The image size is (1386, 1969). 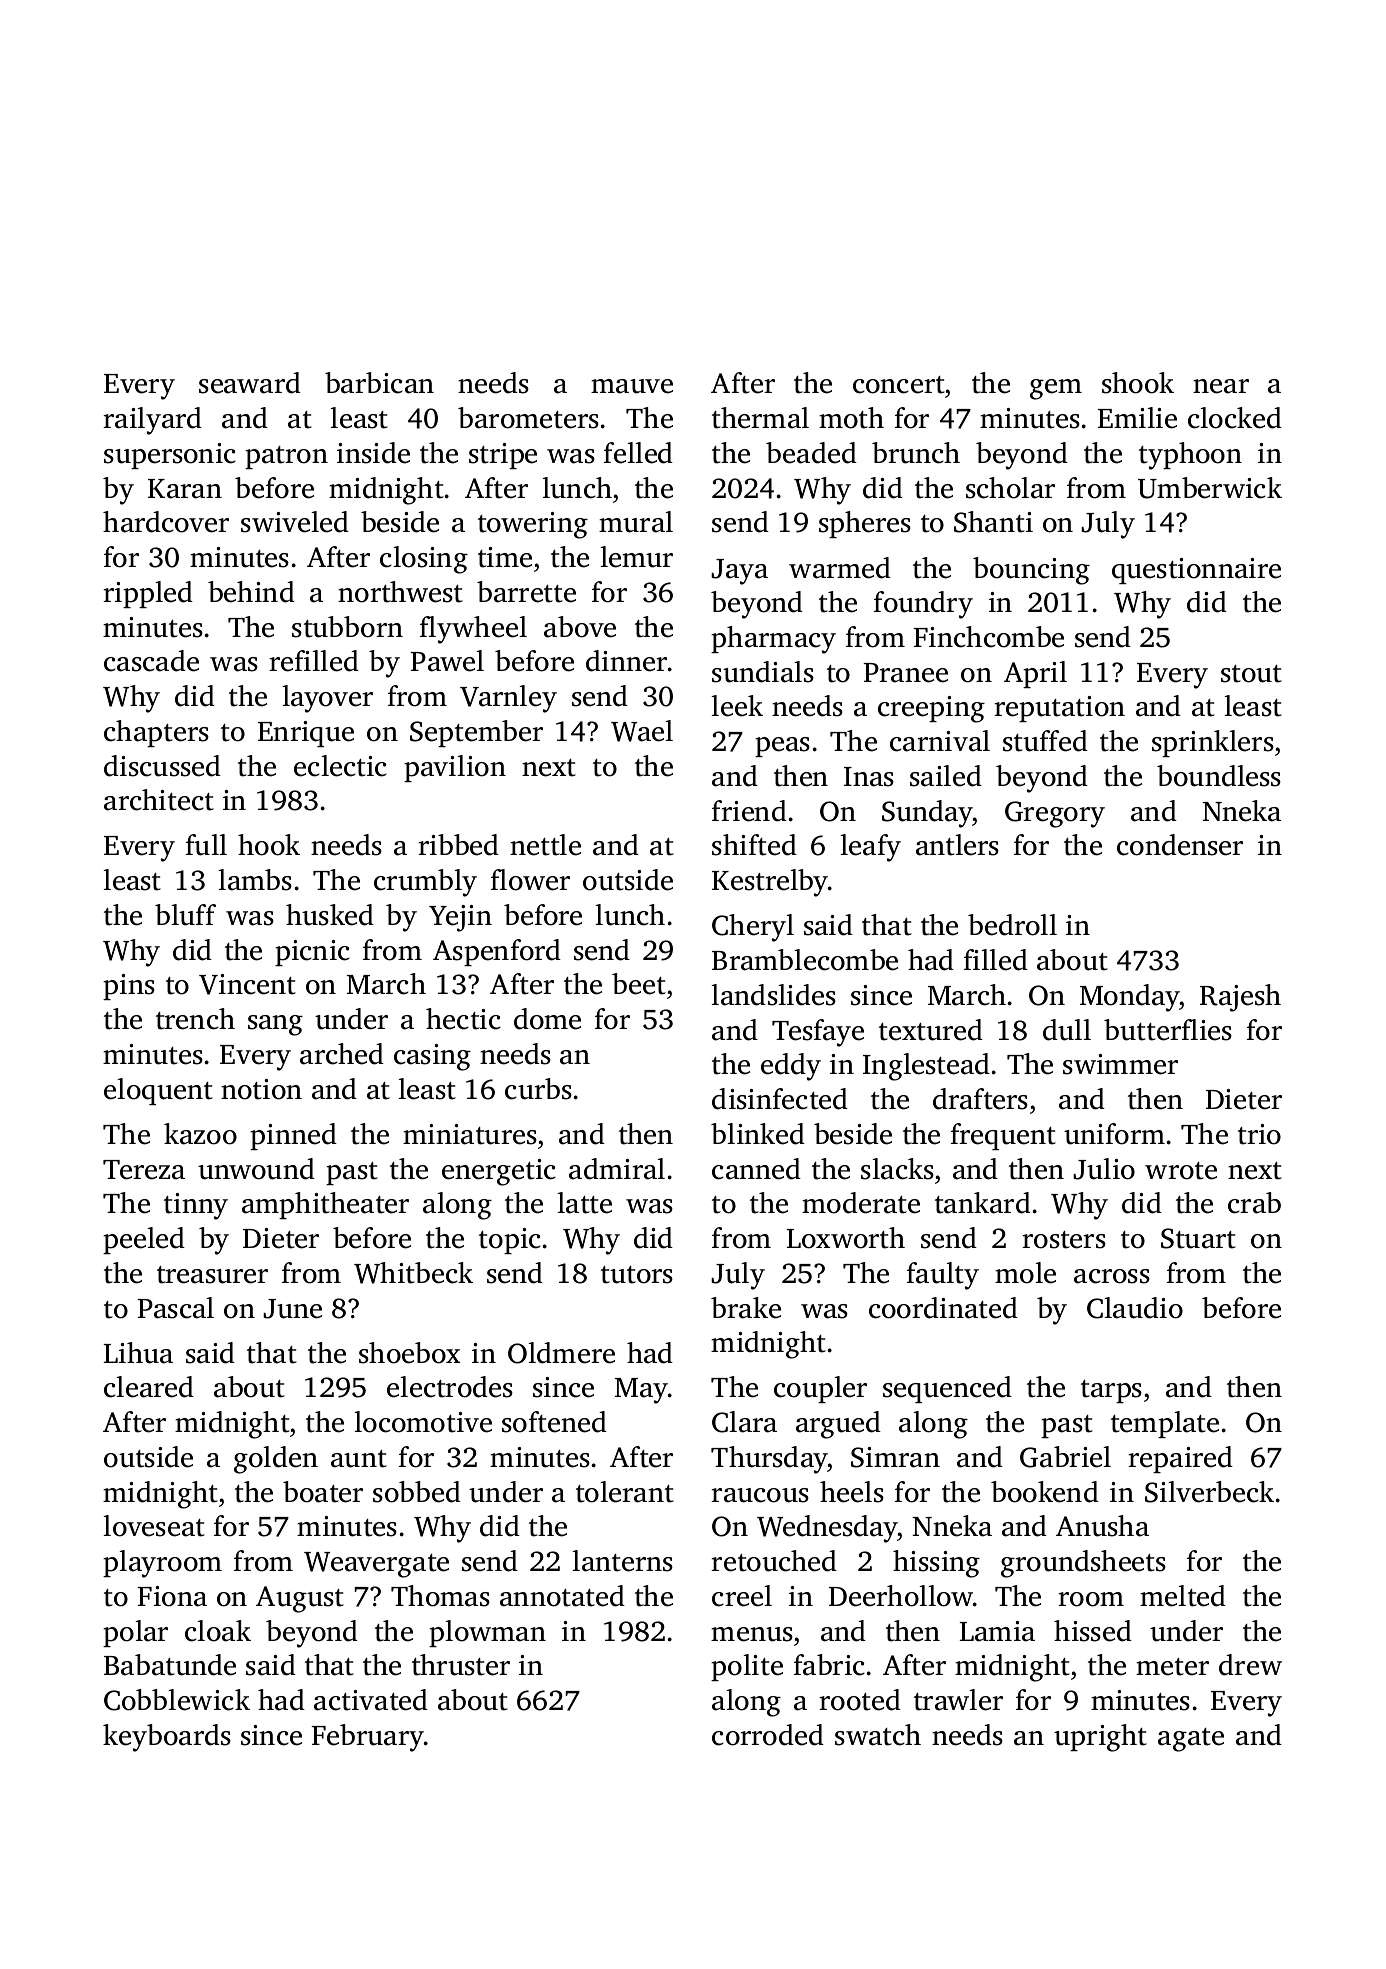 I want to click on nettle, so click(x=545, y=845).
